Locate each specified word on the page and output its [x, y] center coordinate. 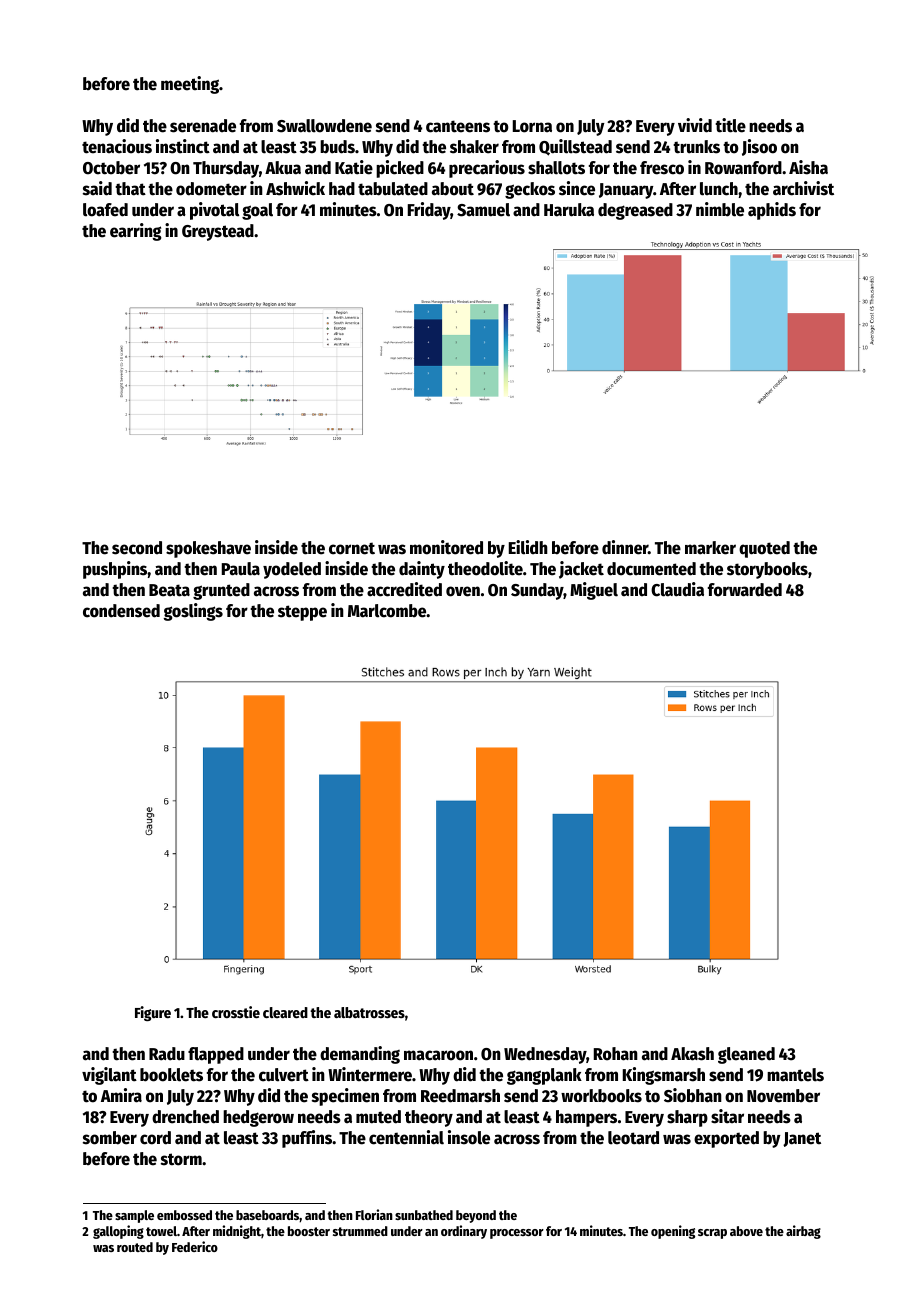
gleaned [746, 1055]
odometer [211, 189]
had [342, 189]
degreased [635, 211]
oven [463, 591]
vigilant [109, 1076]
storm [181, 1159]
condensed [121, 611]
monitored [446, 547]
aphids [772, 211]
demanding [360, 1055]
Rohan [616, 1054]
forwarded [745, 590]
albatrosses [369, 1012]
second [137, 548]
